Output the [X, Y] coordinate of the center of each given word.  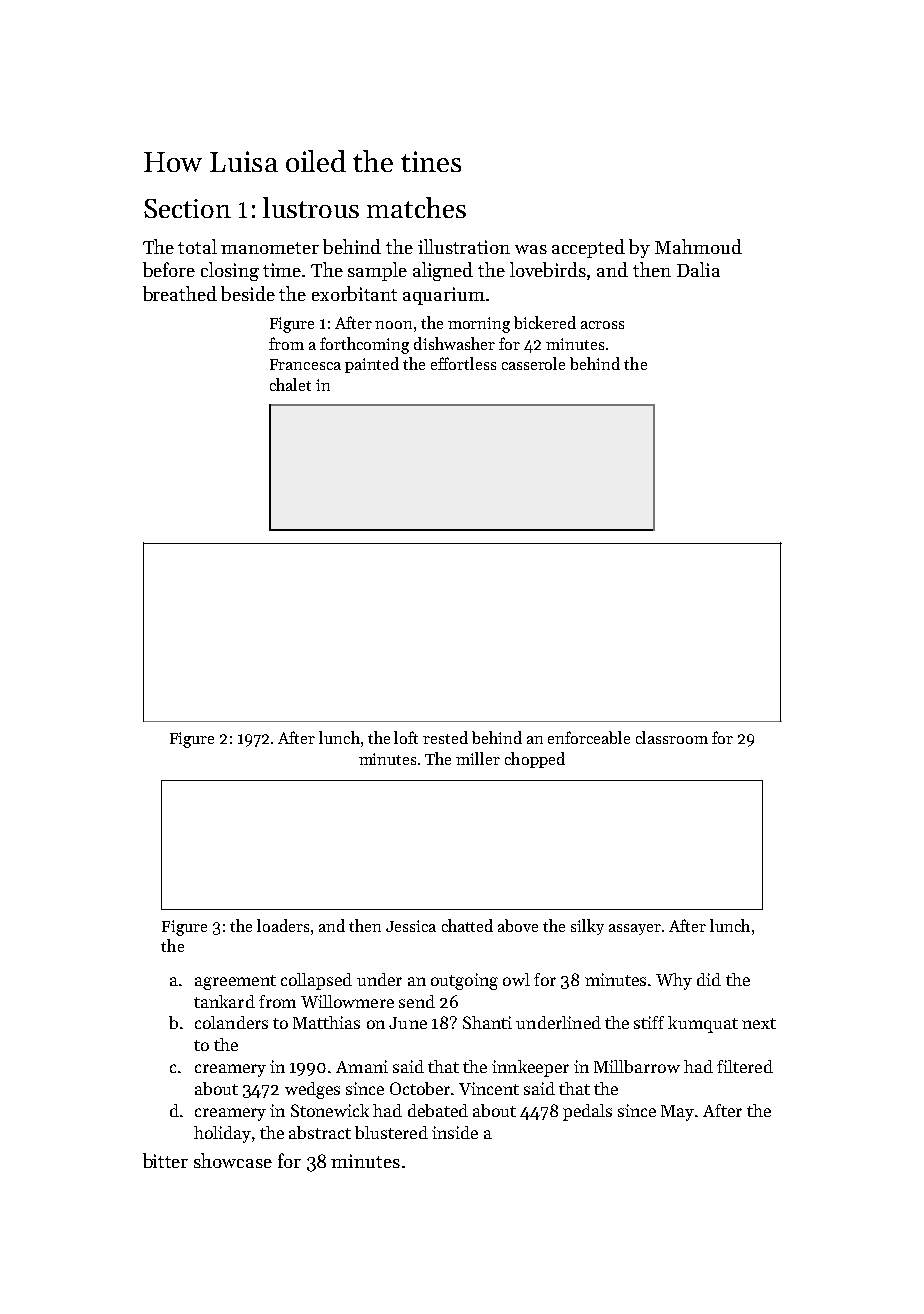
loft [406, 737]
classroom [672, 737]
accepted [588, 248]
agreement [235, 982]
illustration [464, 246]
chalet [290, 384]
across [602, 325]
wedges [312, 1090]
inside [455, 1132]
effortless [463, 363]
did [709, 979]
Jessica [411, 926]
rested [445, 737]
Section [187, 208]
